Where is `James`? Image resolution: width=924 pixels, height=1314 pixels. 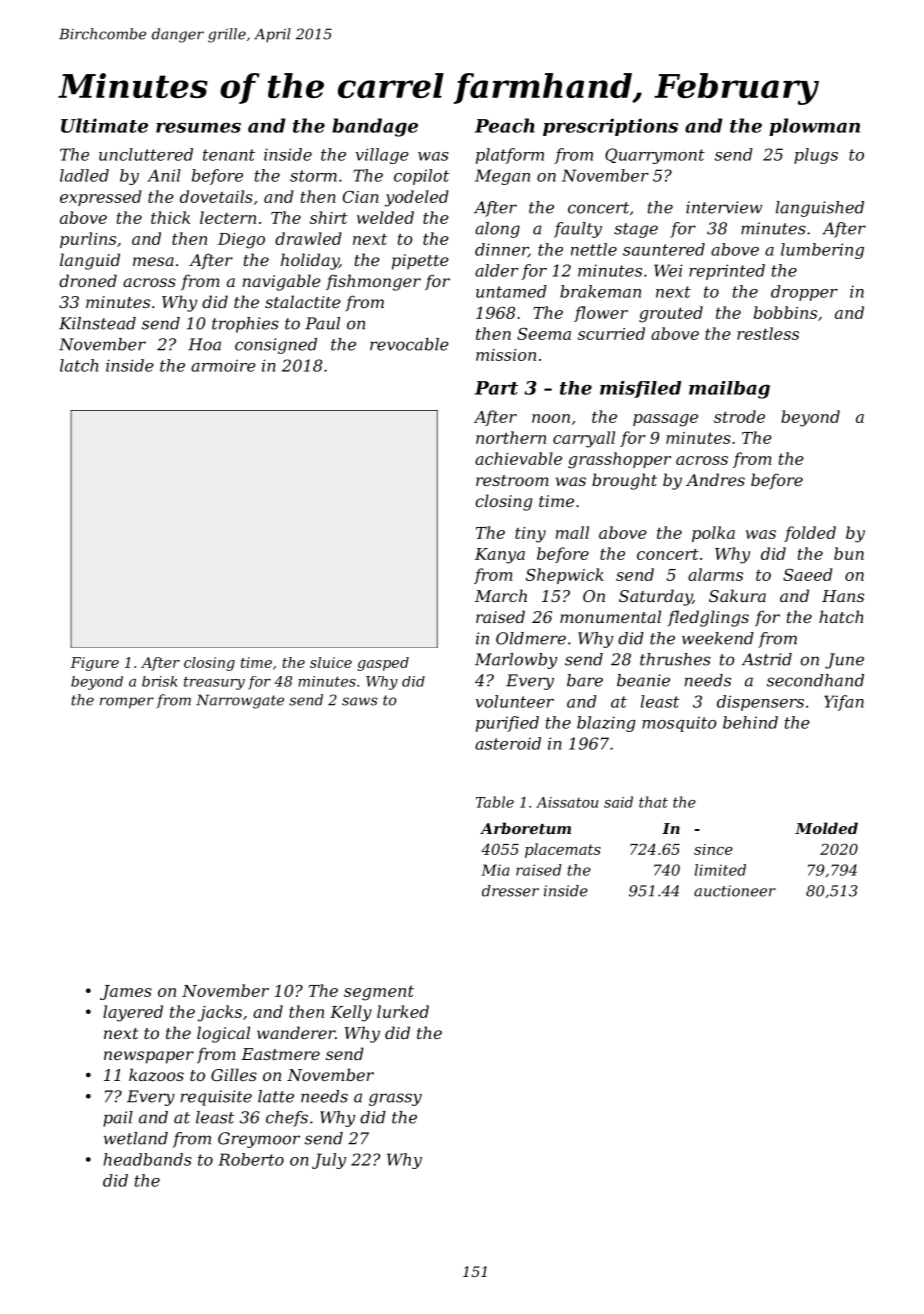
James is located at coordinates (126, 992).
